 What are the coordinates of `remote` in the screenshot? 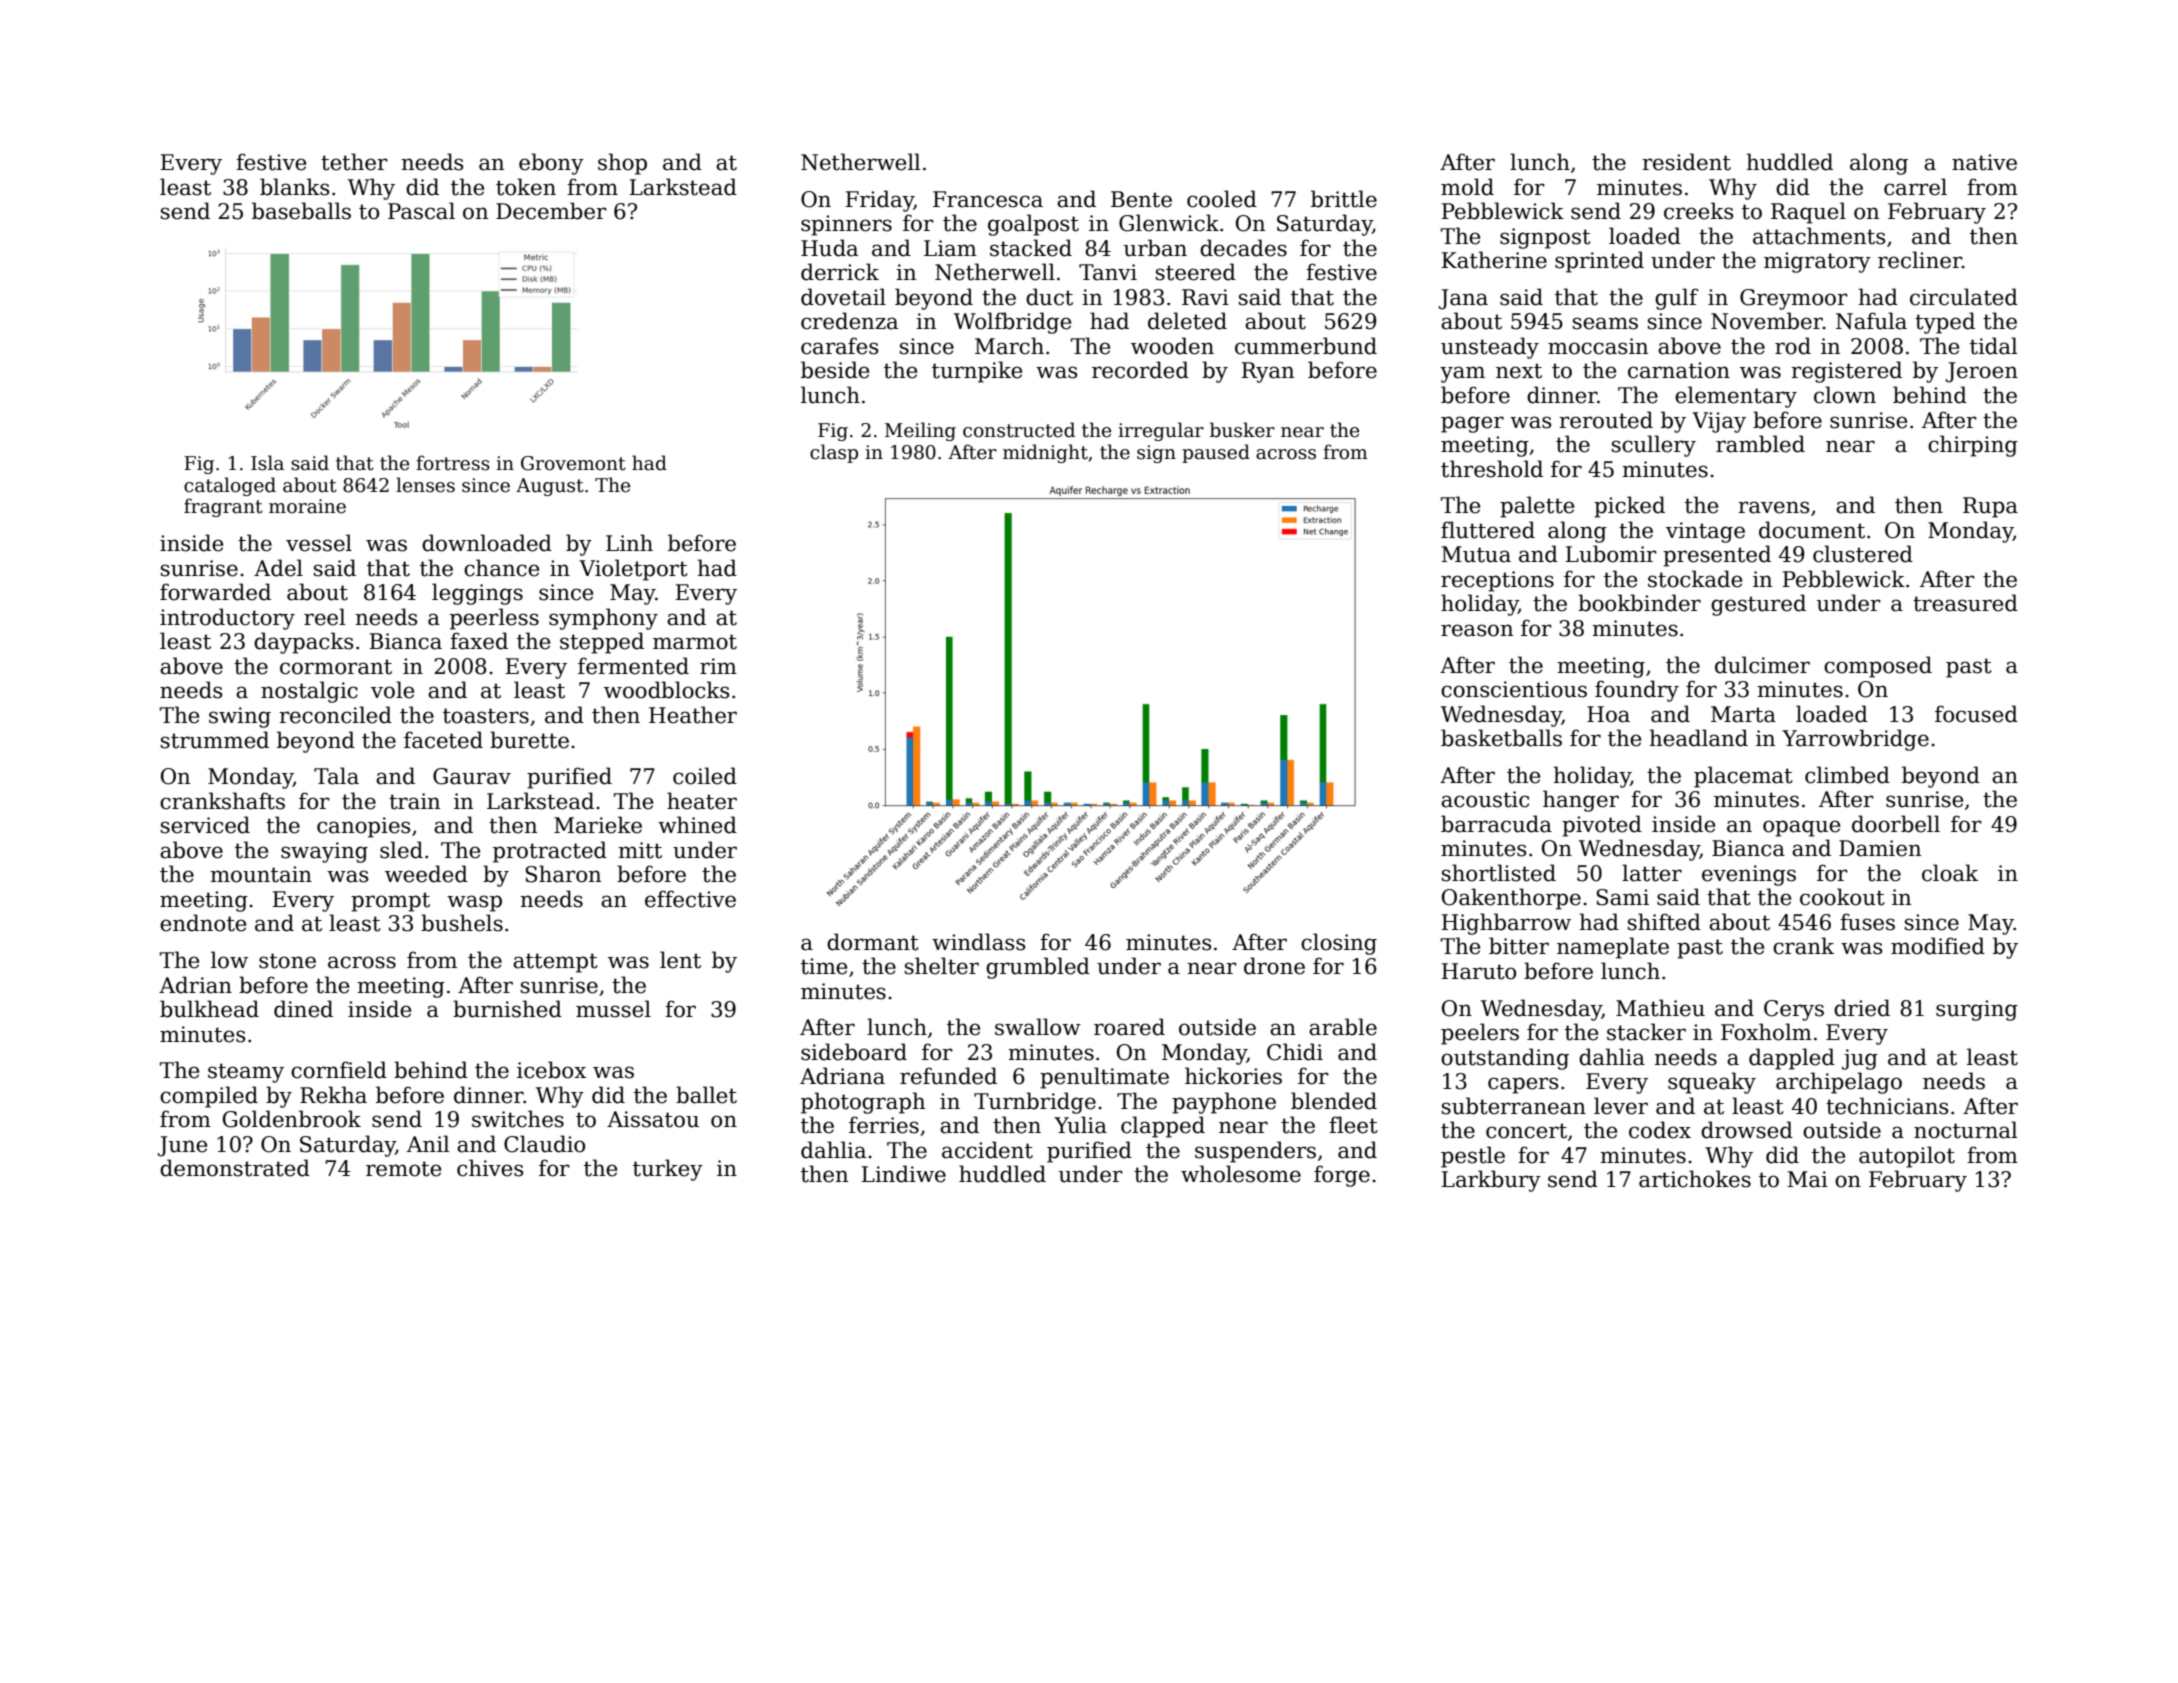 It's located at (403, 1169).
